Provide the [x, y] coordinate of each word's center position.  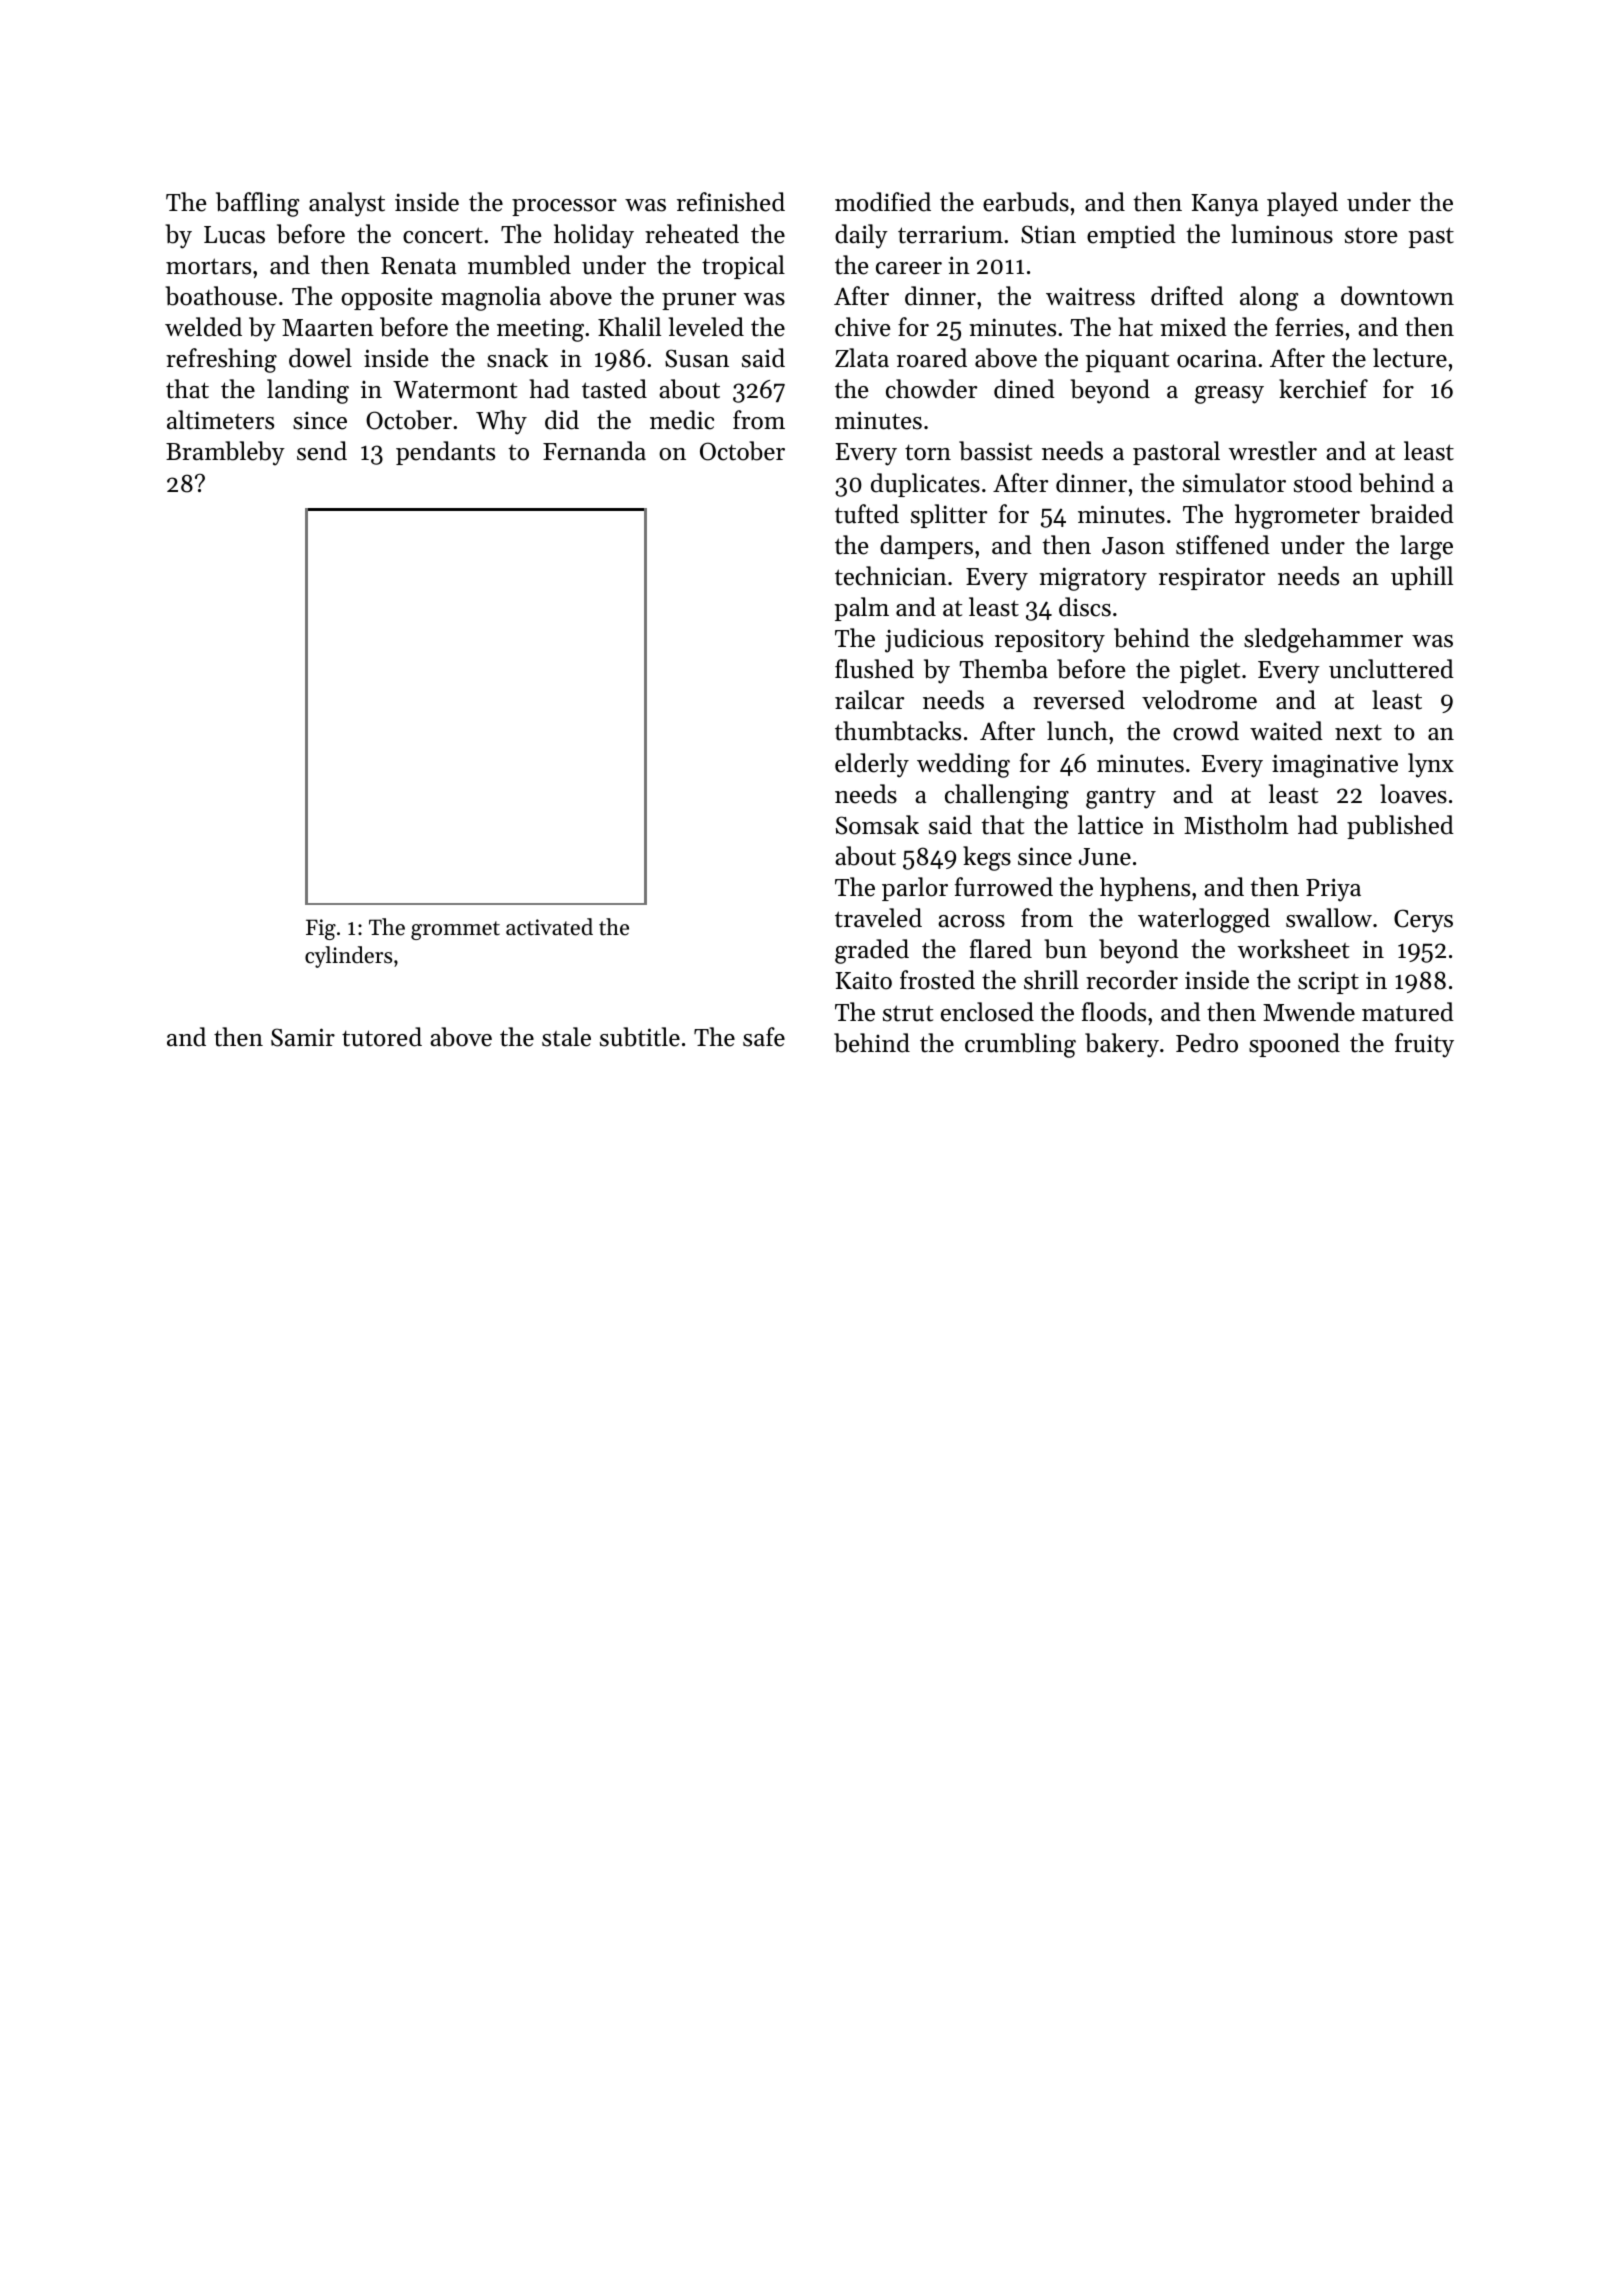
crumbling [1020, 1045]
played [1302, 204]
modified [883, 202]
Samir [303, 1037]
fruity [1424, 1045]
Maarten [328, 328]
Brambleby [225, 453]
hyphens [1145, 889]
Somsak [877, 825]
